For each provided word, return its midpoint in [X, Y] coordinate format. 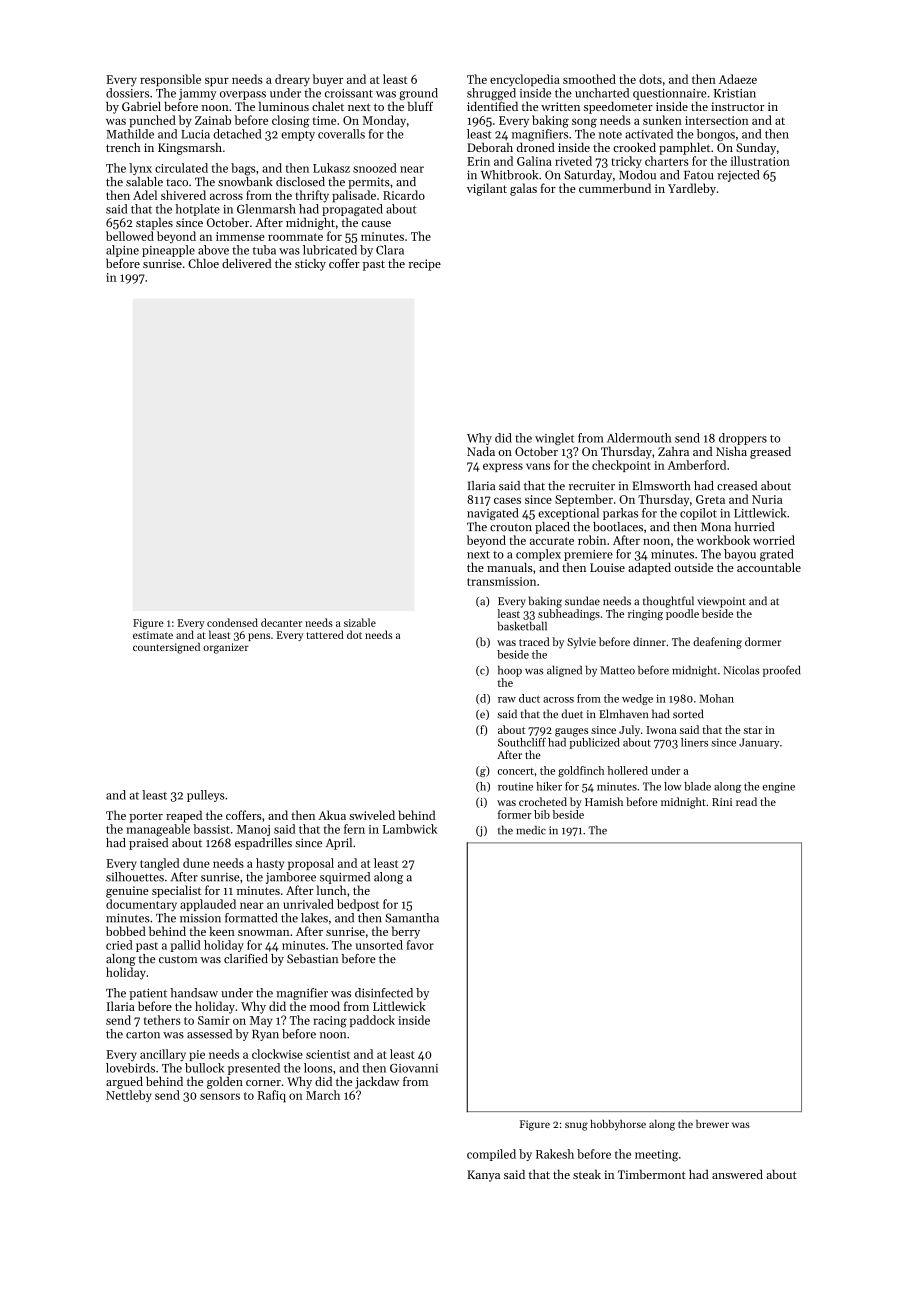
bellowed [130, 236]
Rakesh [555, 1154]
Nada [481, 451]
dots [650, 79]
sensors [220, 1096]
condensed [232, 622]
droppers [743, 439]
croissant [349, 93]
